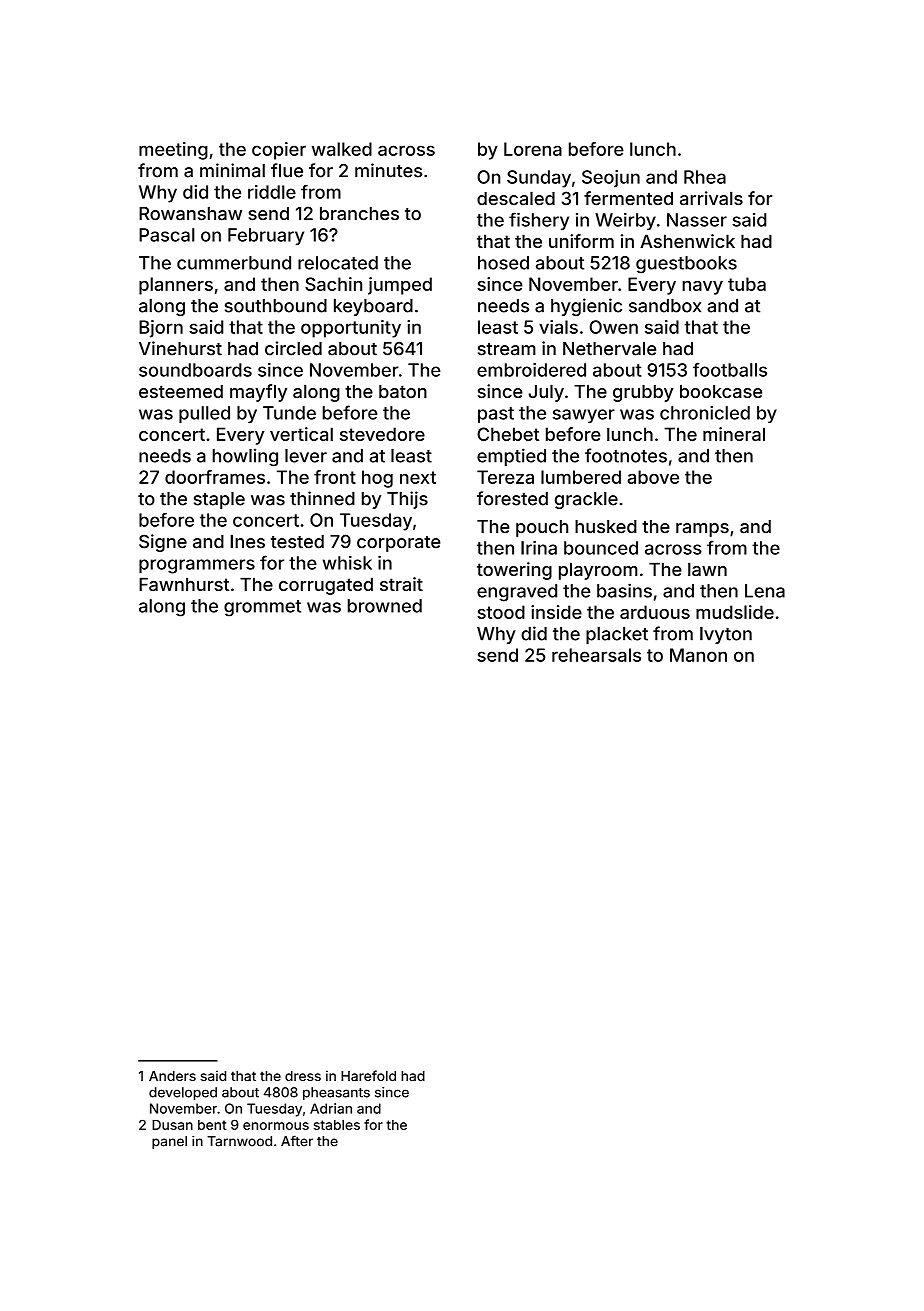 The image size is (924, 1311). Describe the element at coordinates (337, 1124) in the image. I see `stables` at that location.
